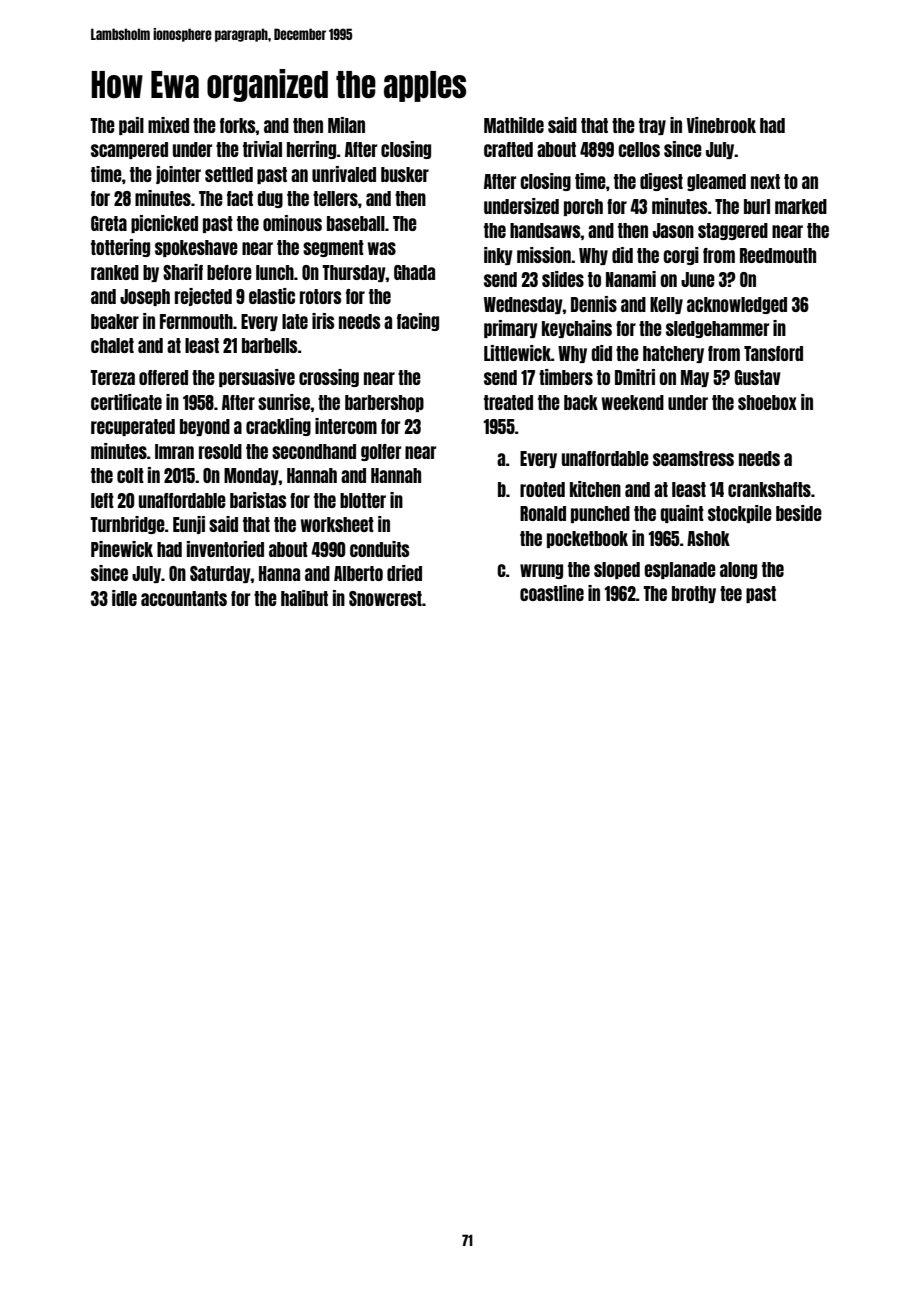  What do you see at coordinates (238, 125) in the document?
I see `forks` at bounding box center [238, 125].
